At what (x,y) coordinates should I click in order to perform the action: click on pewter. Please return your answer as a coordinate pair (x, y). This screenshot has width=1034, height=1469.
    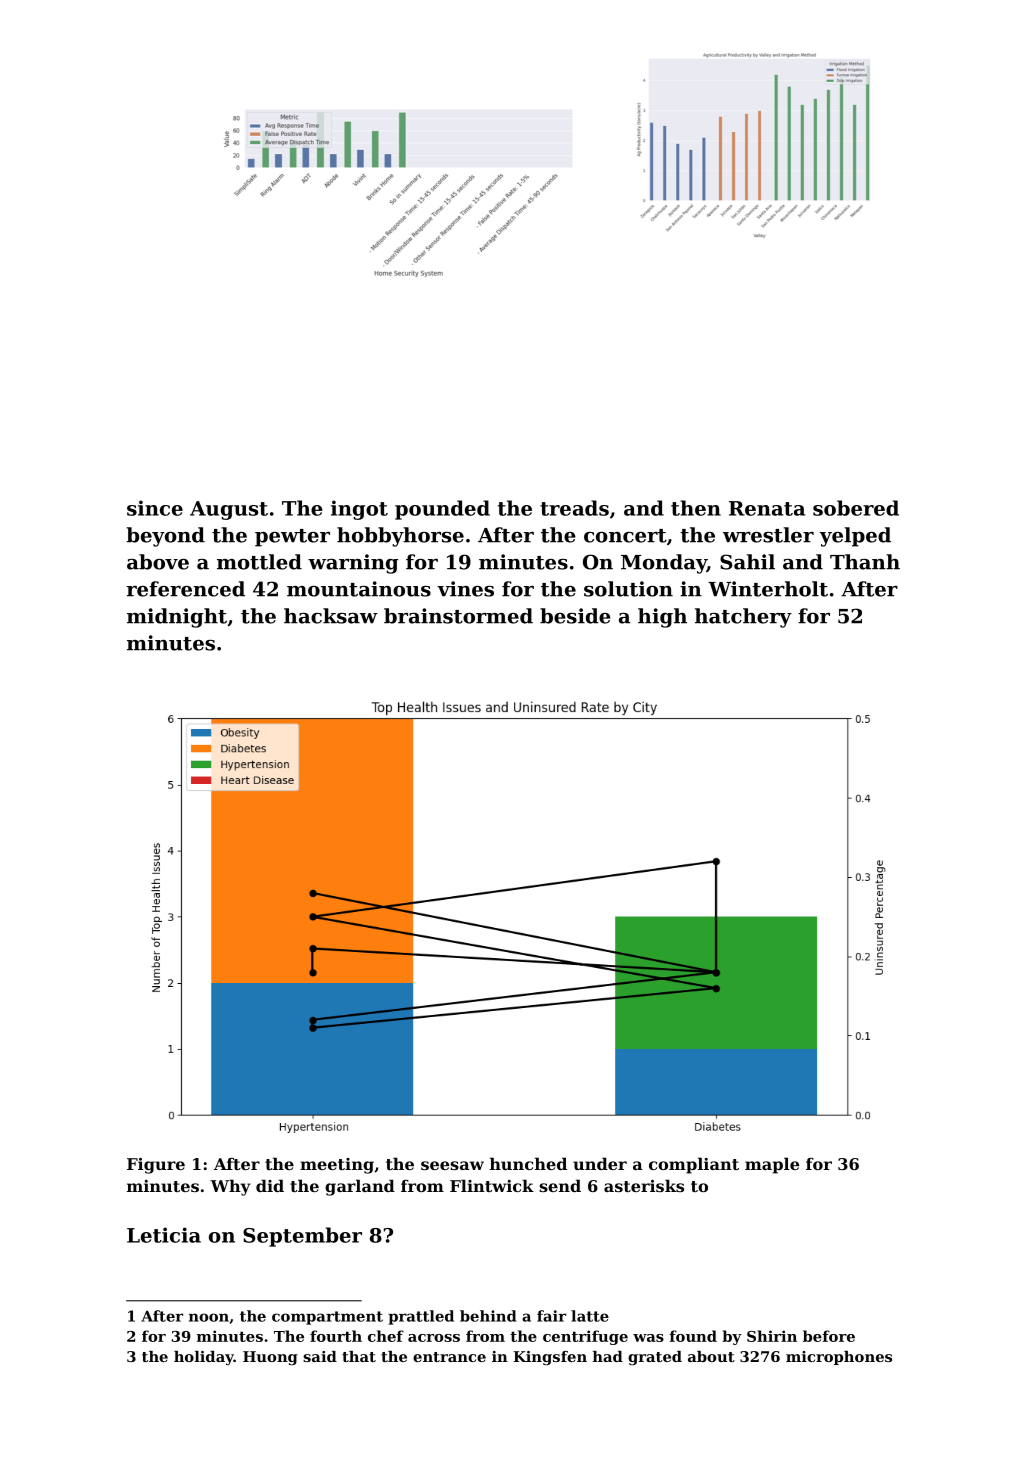
    Looking at the image, I should click on (292, 538).
